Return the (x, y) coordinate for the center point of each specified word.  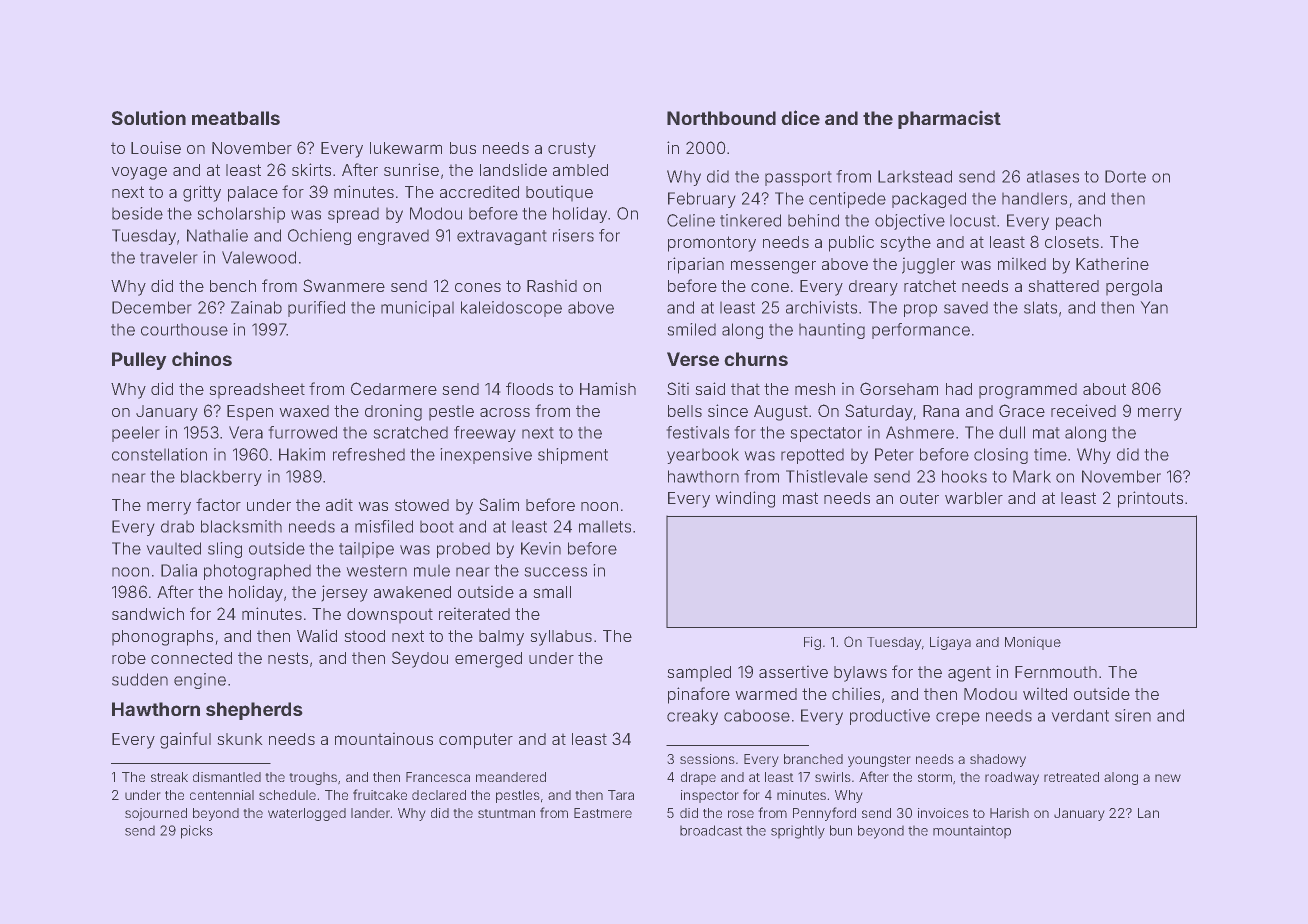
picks (197, 832)
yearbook (703, 456)
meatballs (236, 118)
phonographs (162, 638)
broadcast (711, 830)
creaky (692, 717)
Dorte (1125, 176)
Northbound (721, 118)
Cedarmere (394, 388)
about (1104, 389)
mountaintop (972, 832)
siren (1133, 715)
